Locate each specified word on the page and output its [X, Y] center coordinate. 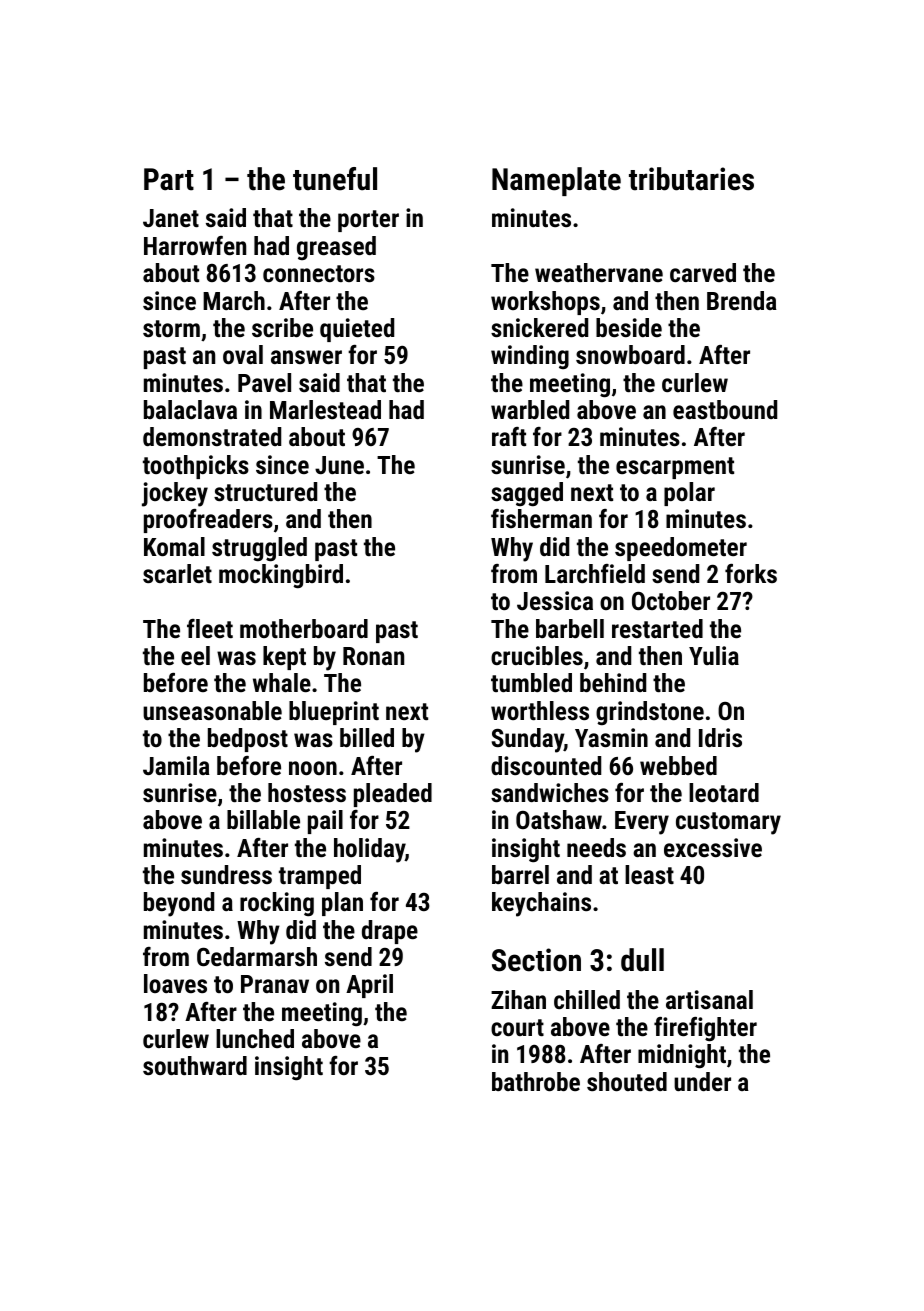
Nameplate [556, 181]
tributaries [691, 179]
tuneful [335, 179]
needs [596, 847]
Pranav [275, 984]
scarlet [177, 573]
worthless [540, 710]
